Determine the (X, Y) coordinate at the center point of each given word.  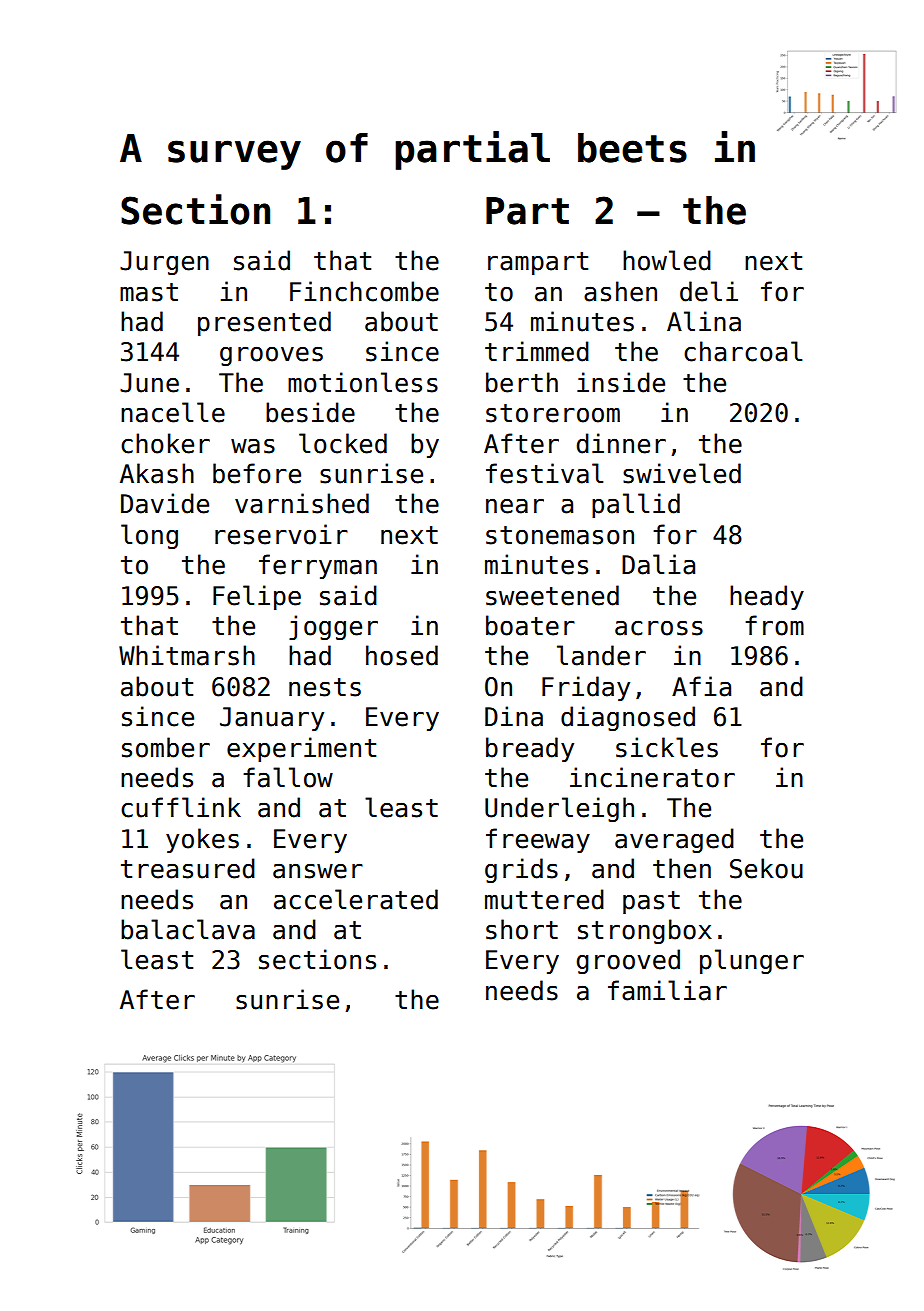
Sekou (766, 868)
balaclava (188, 929)
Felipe (257, 597)
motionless (363, 382)
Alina (704, 321)
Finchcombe (364, 291)
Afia (701, 686)
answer (318, 871)
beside (310, 412)
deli (709, 291)
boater (530, 625)
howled (667, 260)
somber (166, 747)
